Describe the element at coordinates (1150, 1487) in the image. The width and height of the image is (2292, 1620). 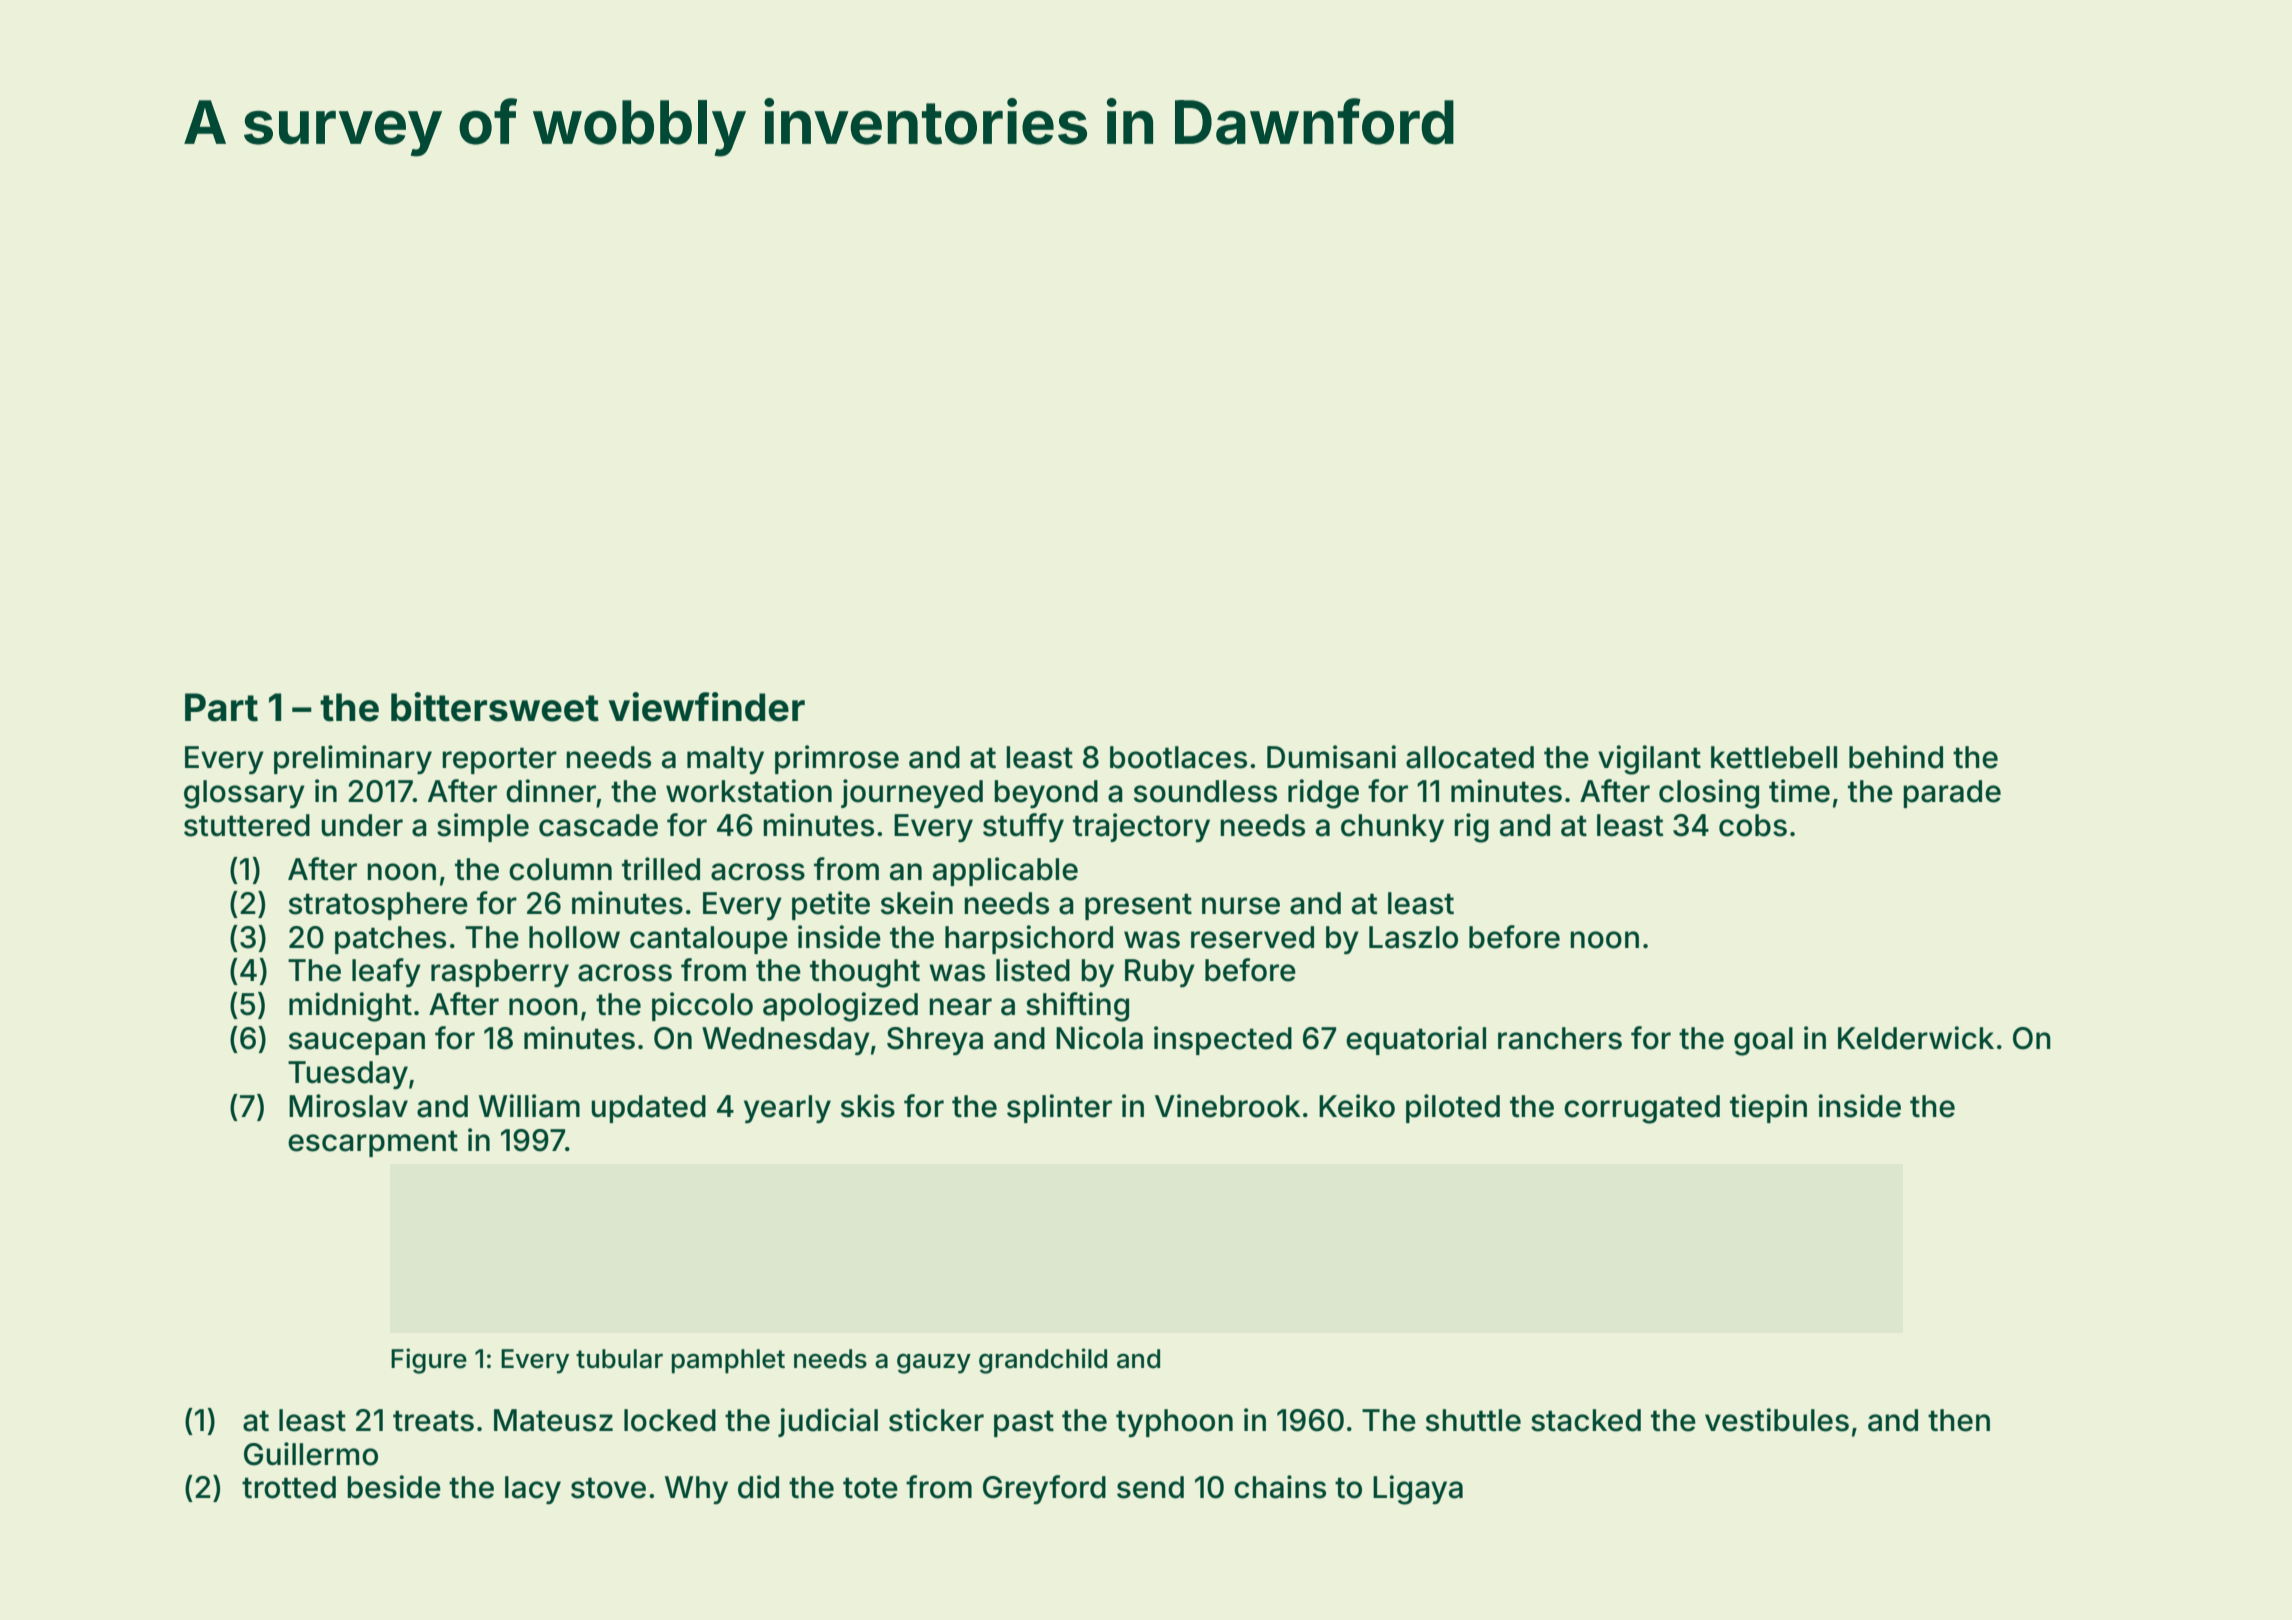
I see `send` at that location.
